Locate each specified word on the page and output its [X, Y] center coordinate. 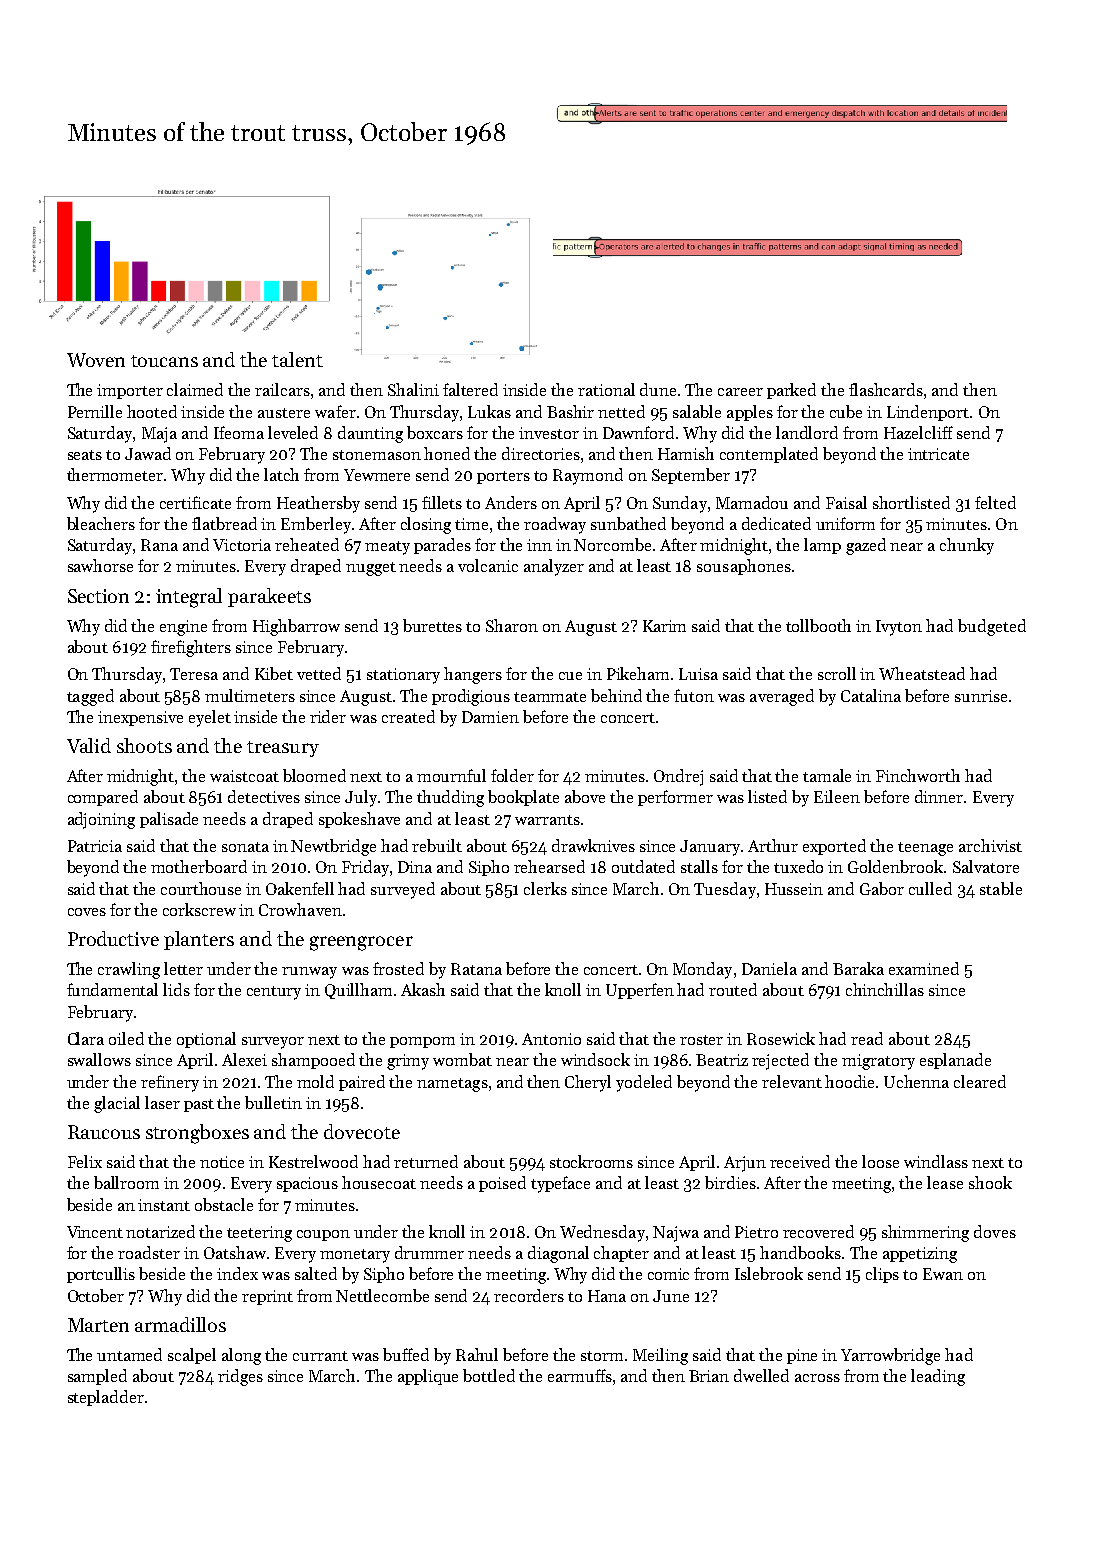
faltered [470, 389]
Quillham [358, 991]
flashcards [886, 389]
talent [297, 359]
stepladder [106, 1398]
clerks [545, 888]
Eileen [837, 796]
